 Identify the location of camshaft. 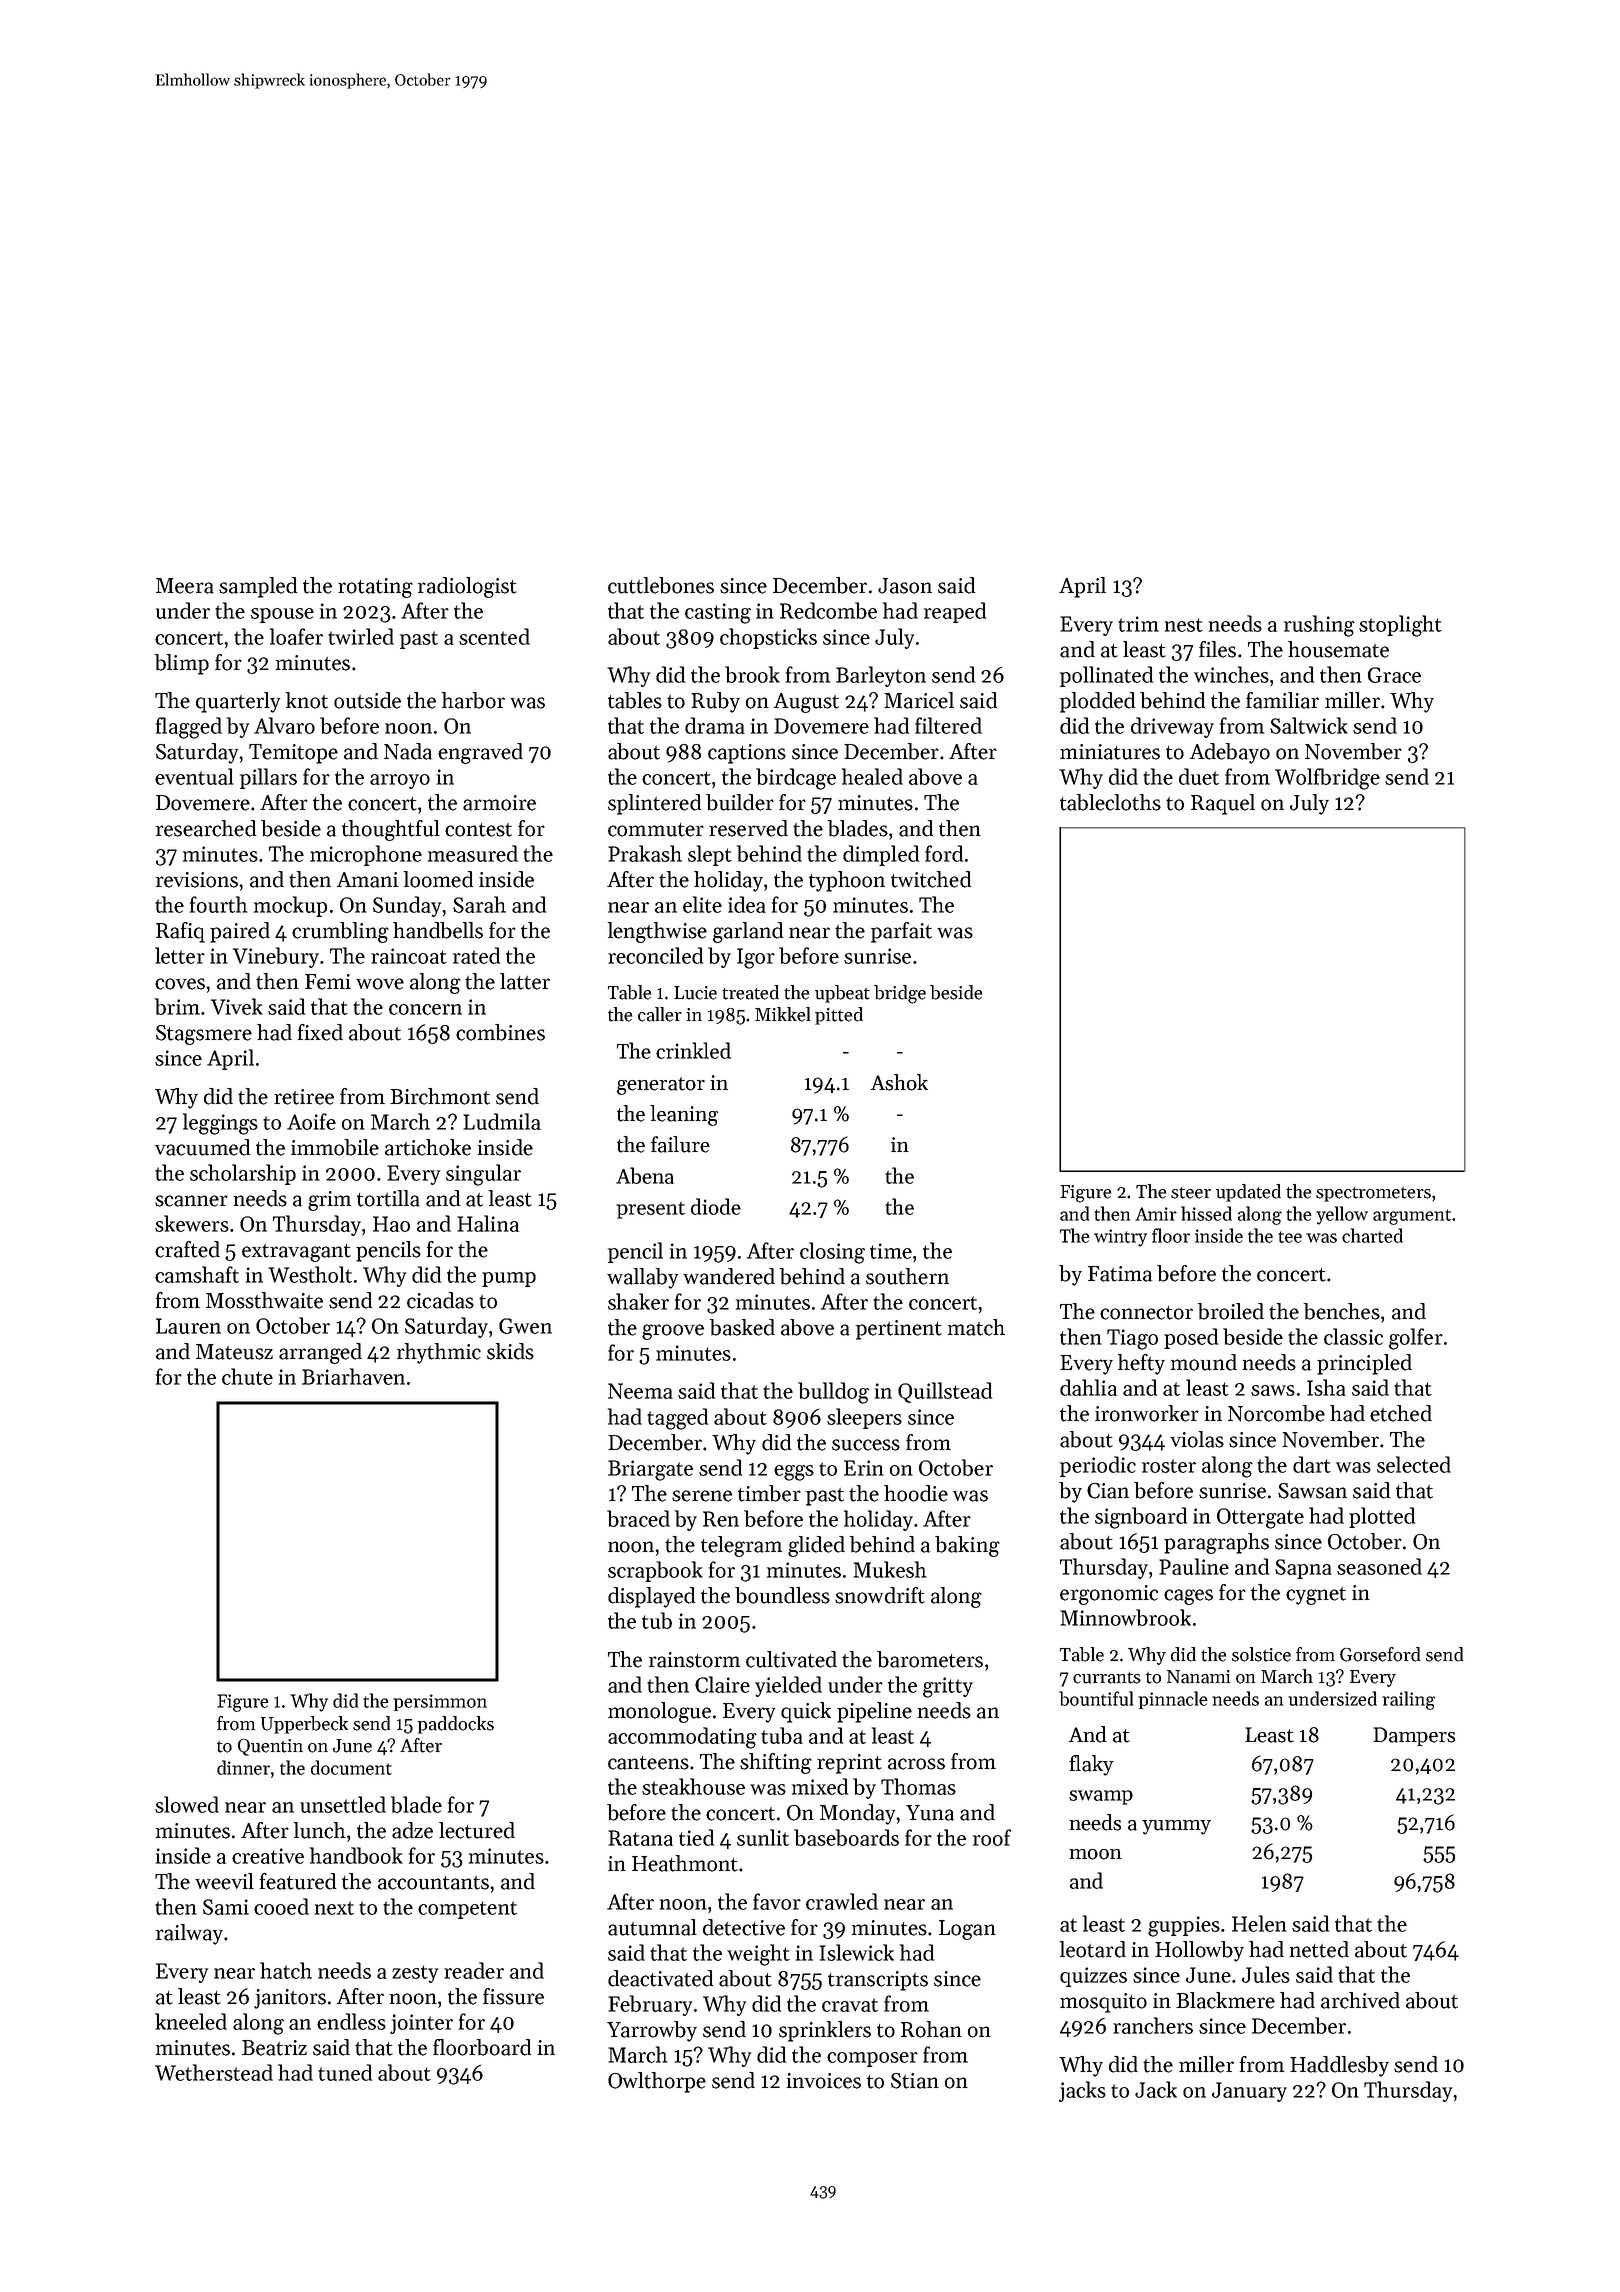
(197, 1274).
